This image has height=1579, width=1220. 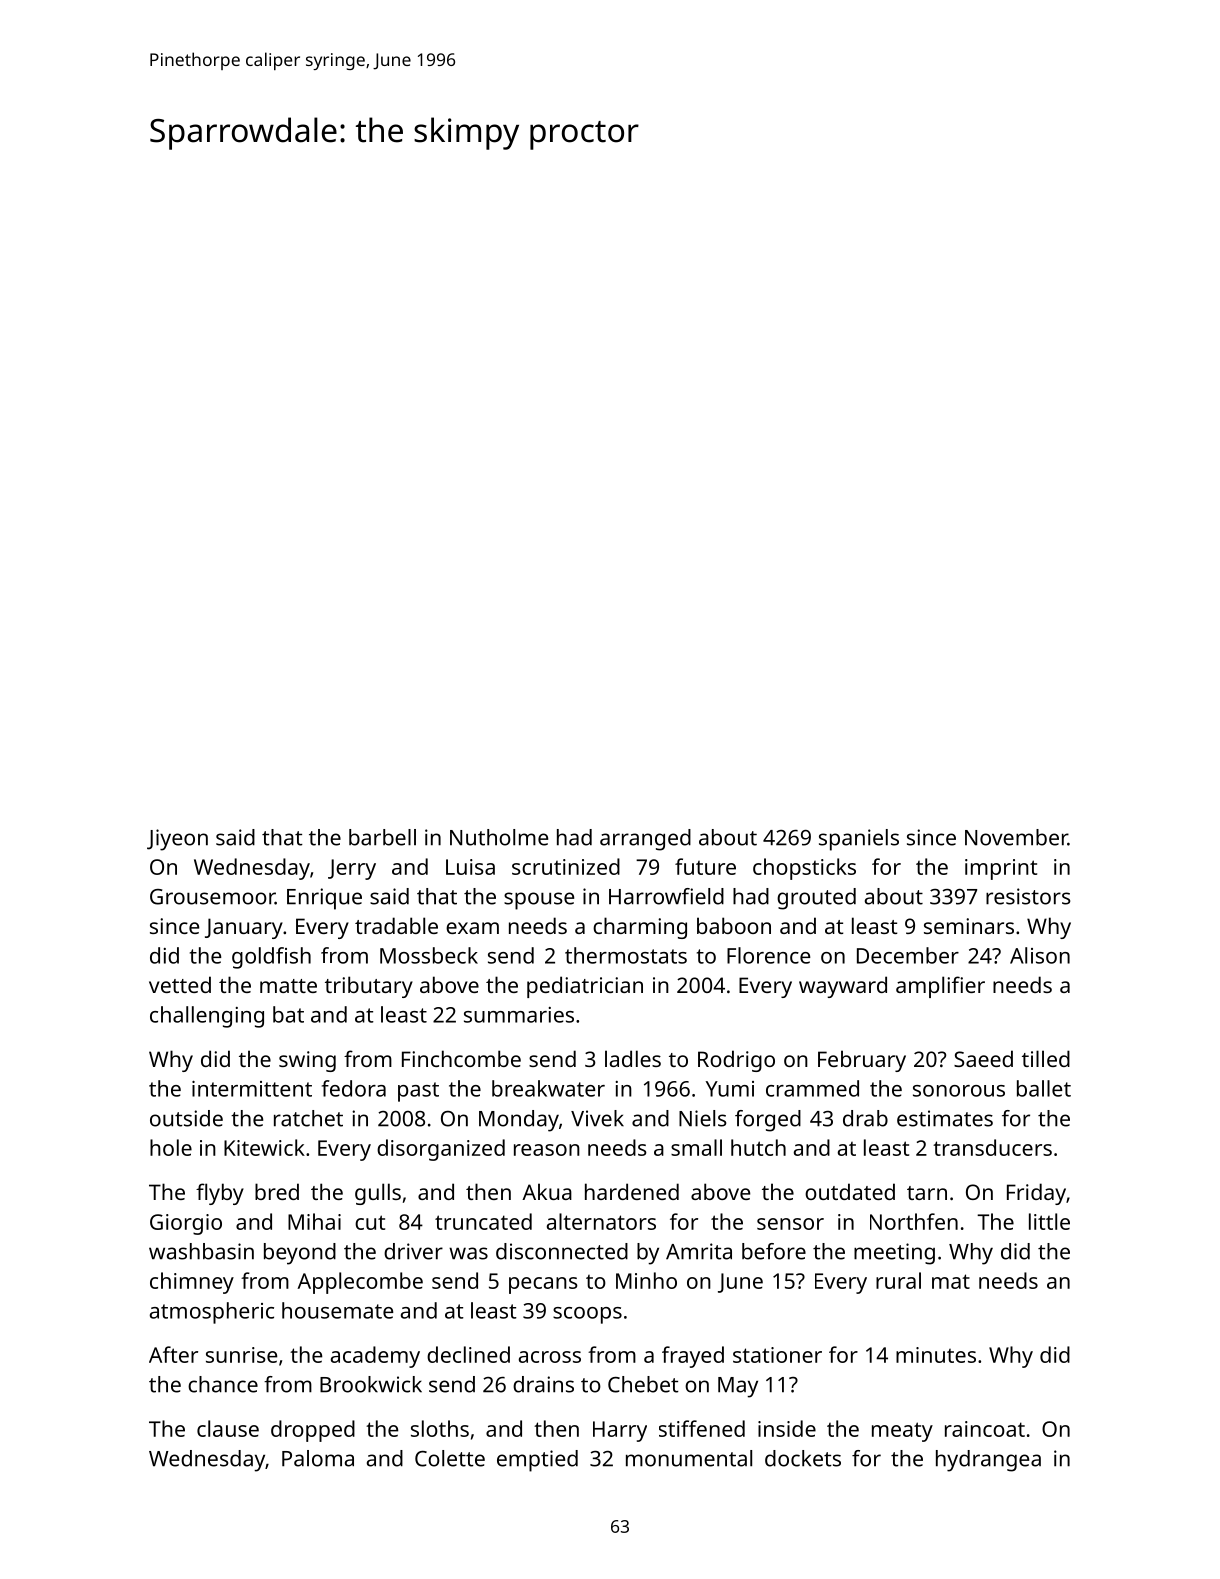 What do you see at coordinates (207, 1017) in the image?
I see `challenging` at bounding box center [207, 1017].
